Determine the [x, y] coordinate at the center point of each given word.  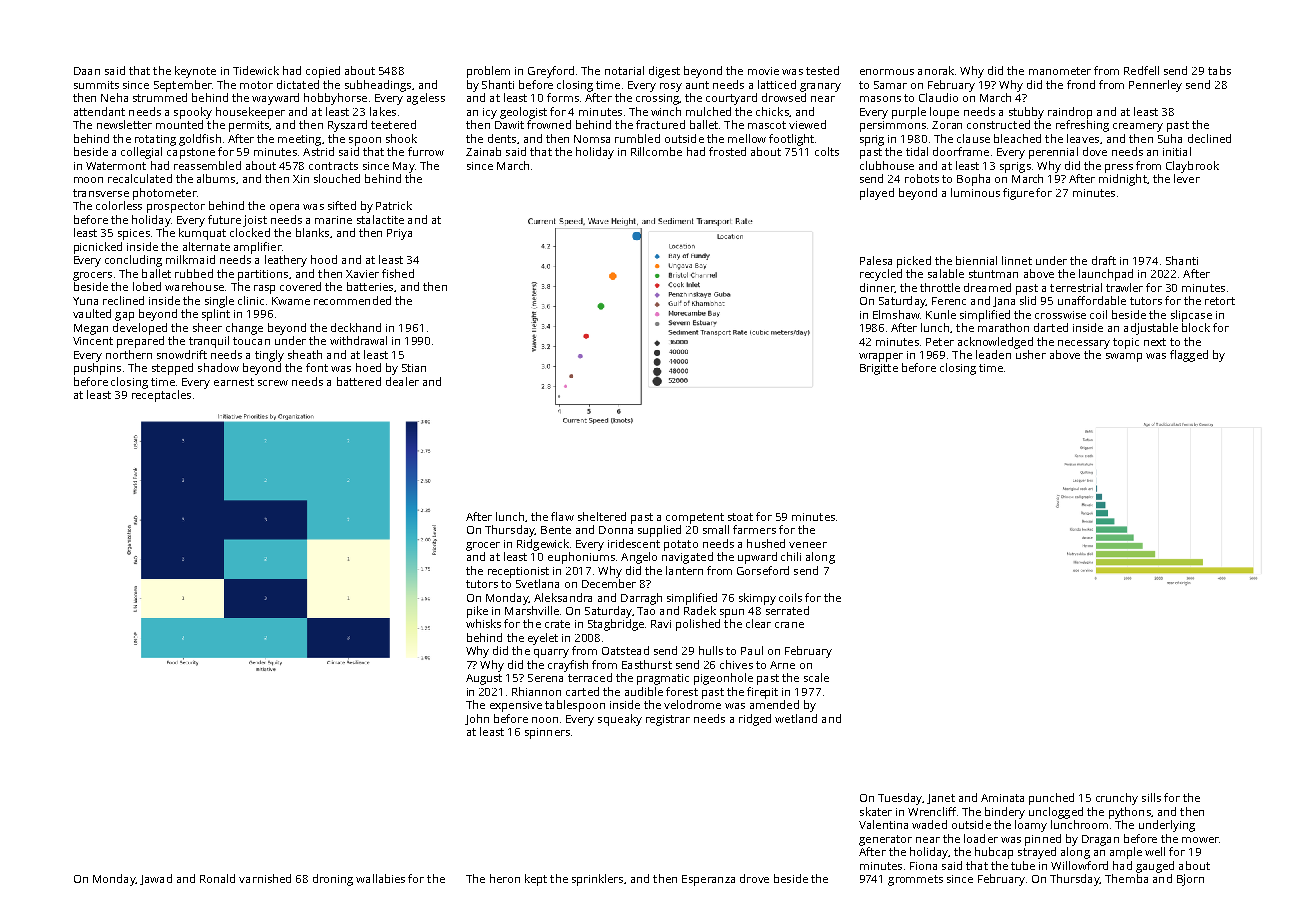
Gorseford [763, 570]
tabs [1219, 70]
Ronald [217, 878]
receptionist [518, 572]
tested [822, 70]
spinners [547, 733]
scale [816, 677]
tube [1023, 865]
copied [323, 72]
